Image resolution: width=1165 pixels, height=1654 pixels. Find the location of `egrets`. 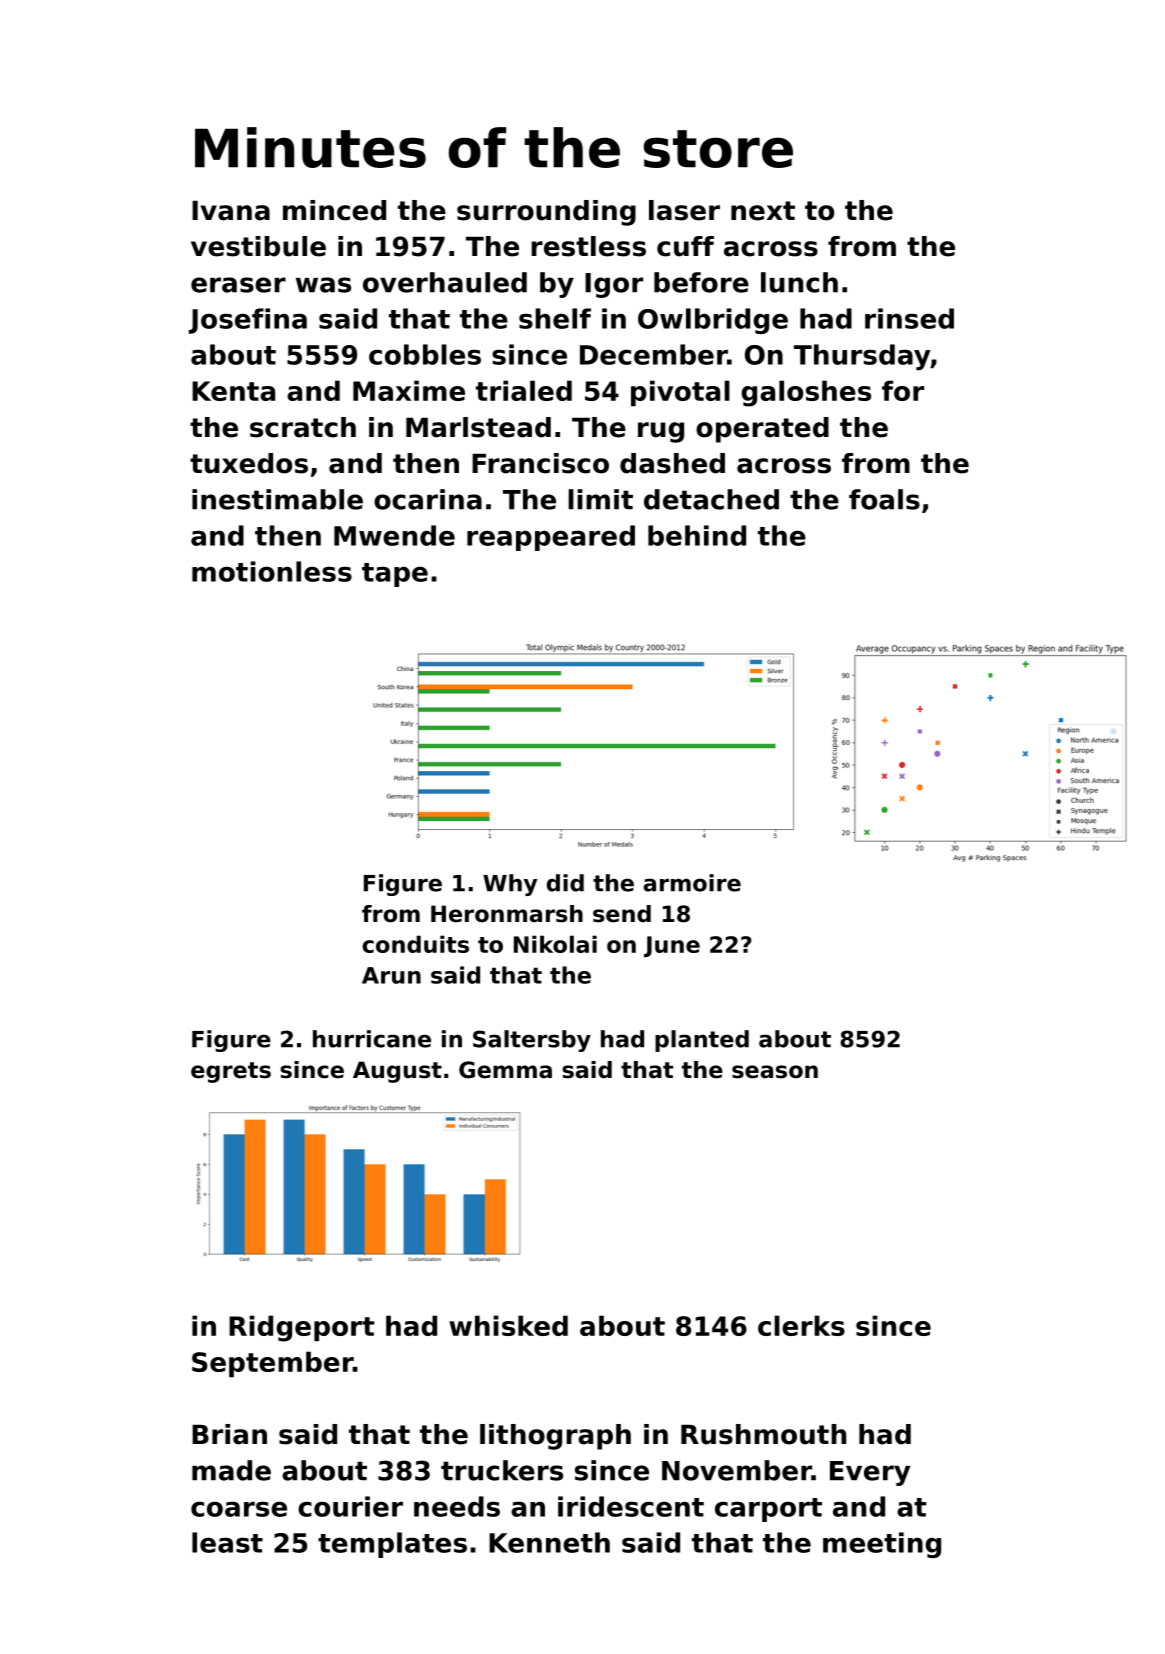

egrets is located at coordinates (231, 1072).
